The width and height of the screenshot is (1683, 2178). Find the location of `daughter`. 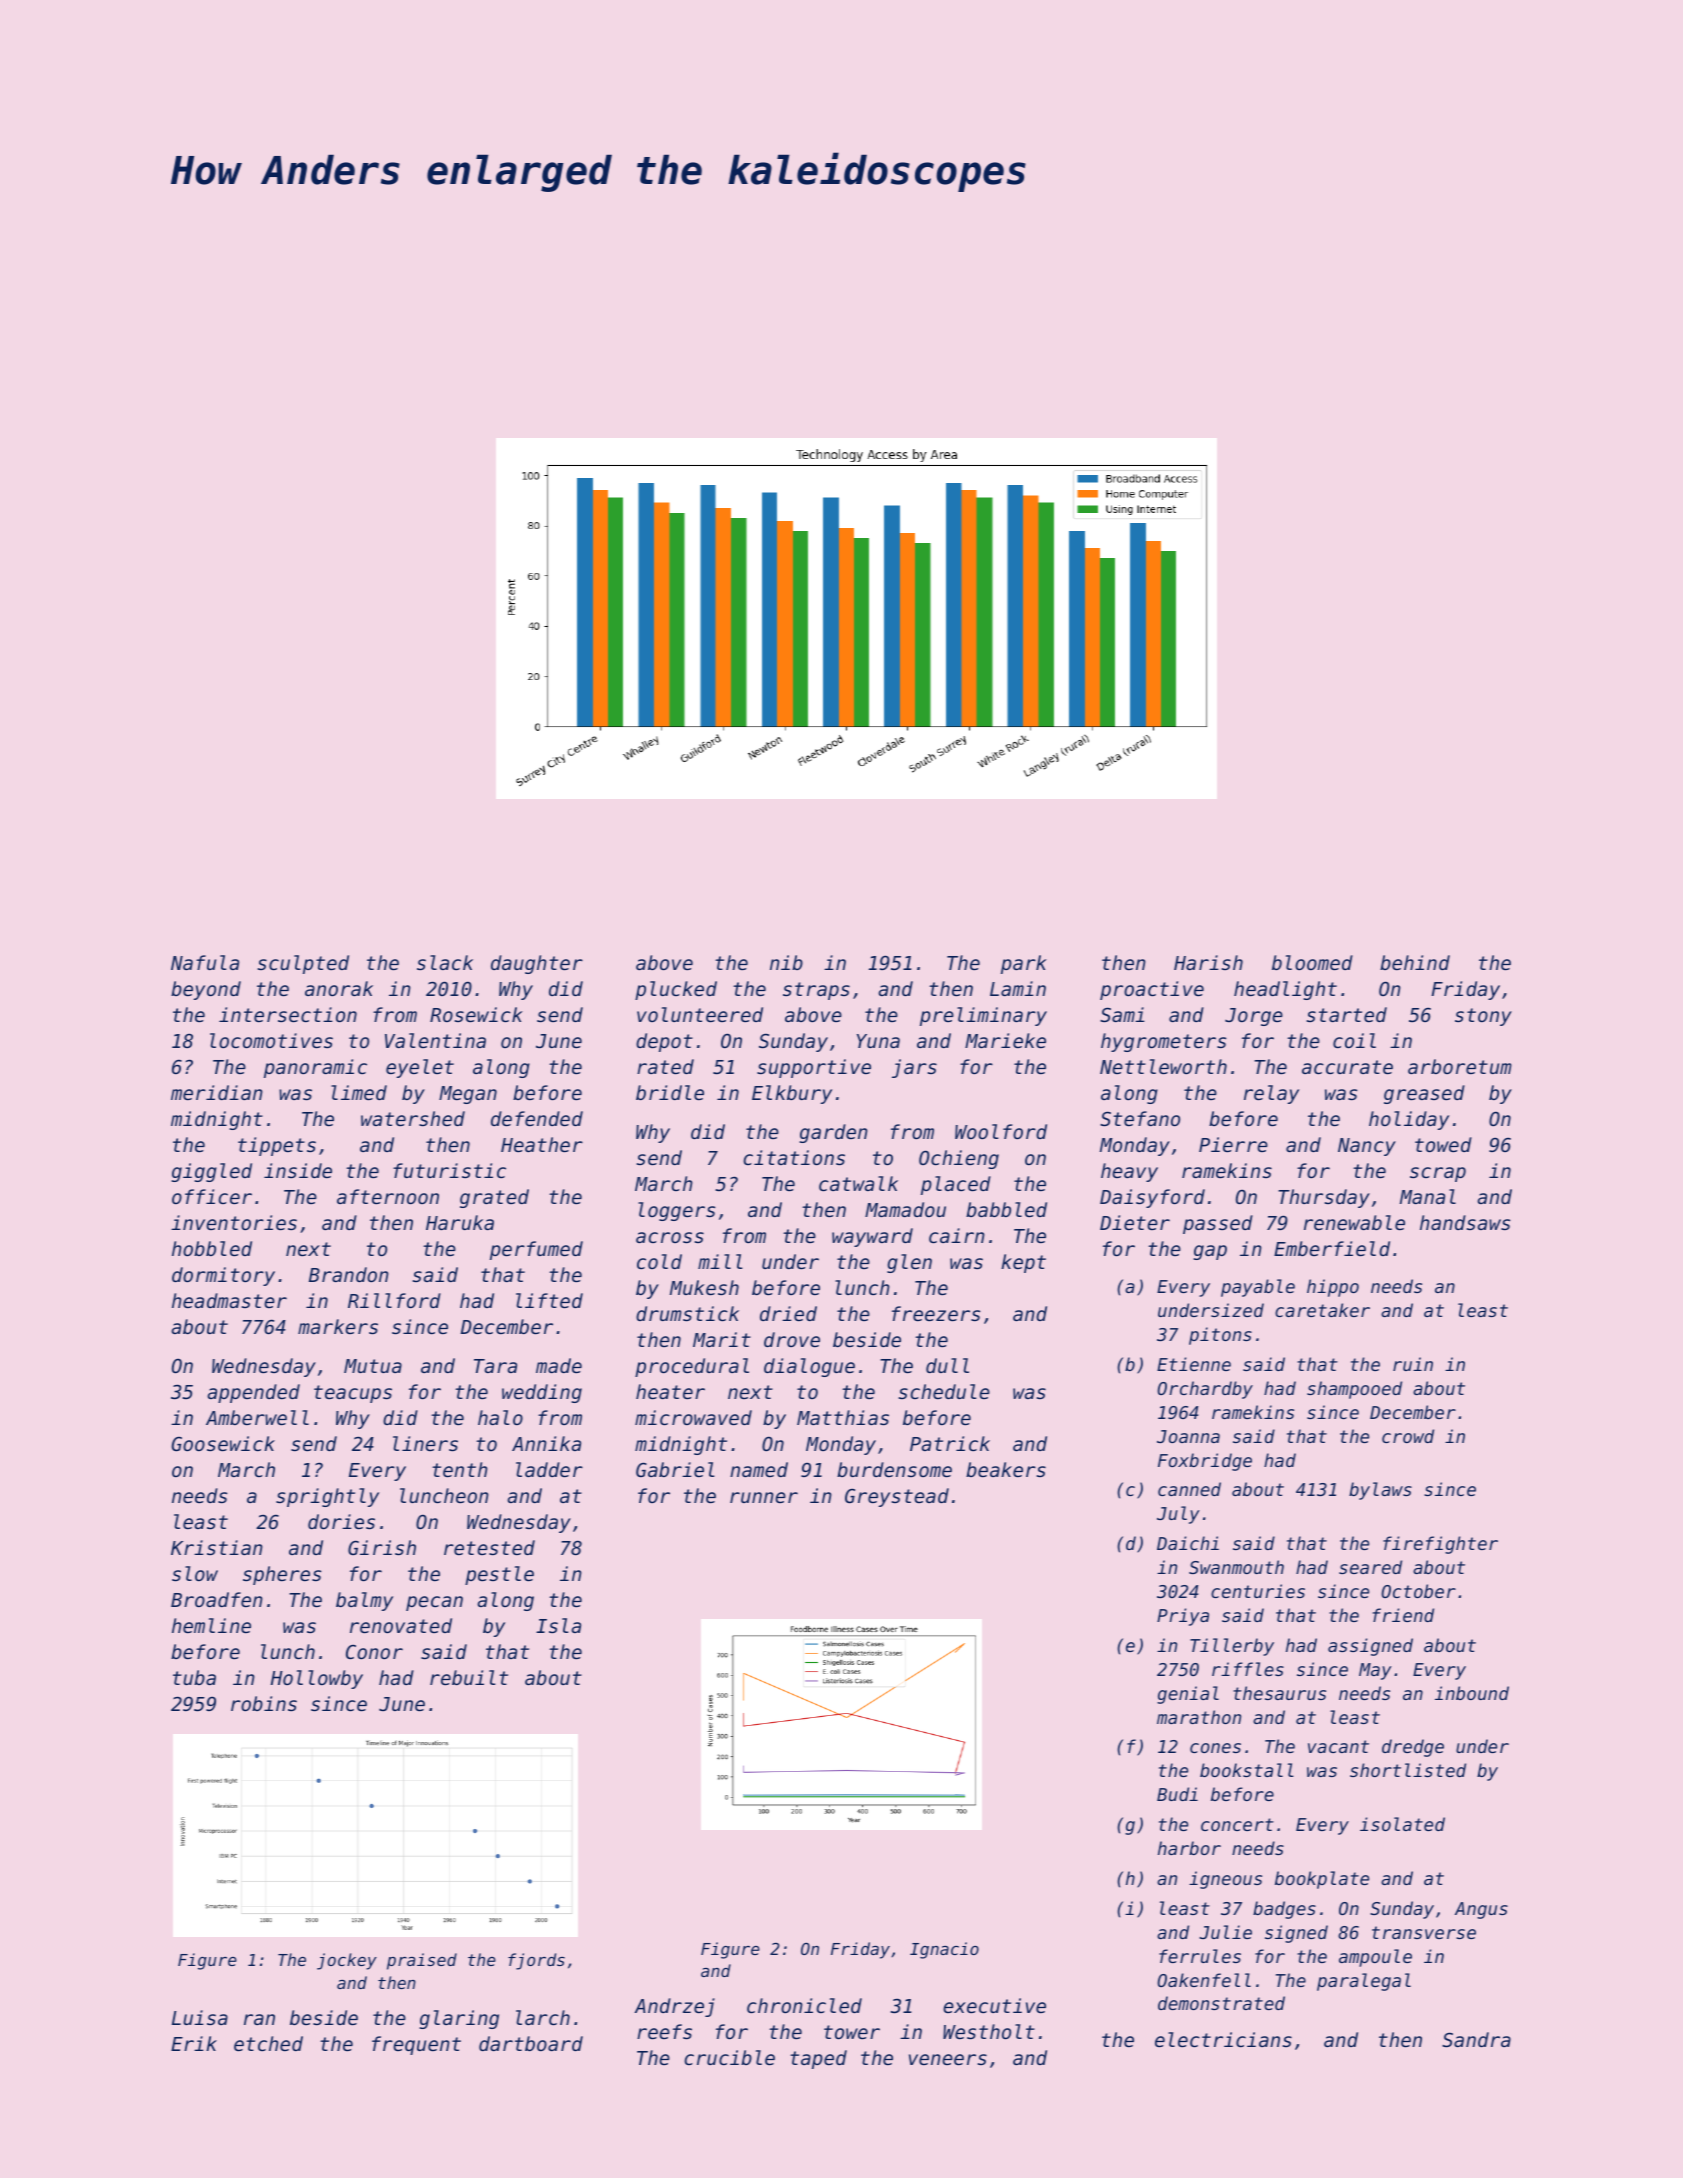

daughter is located at coordinates (537, 964).
